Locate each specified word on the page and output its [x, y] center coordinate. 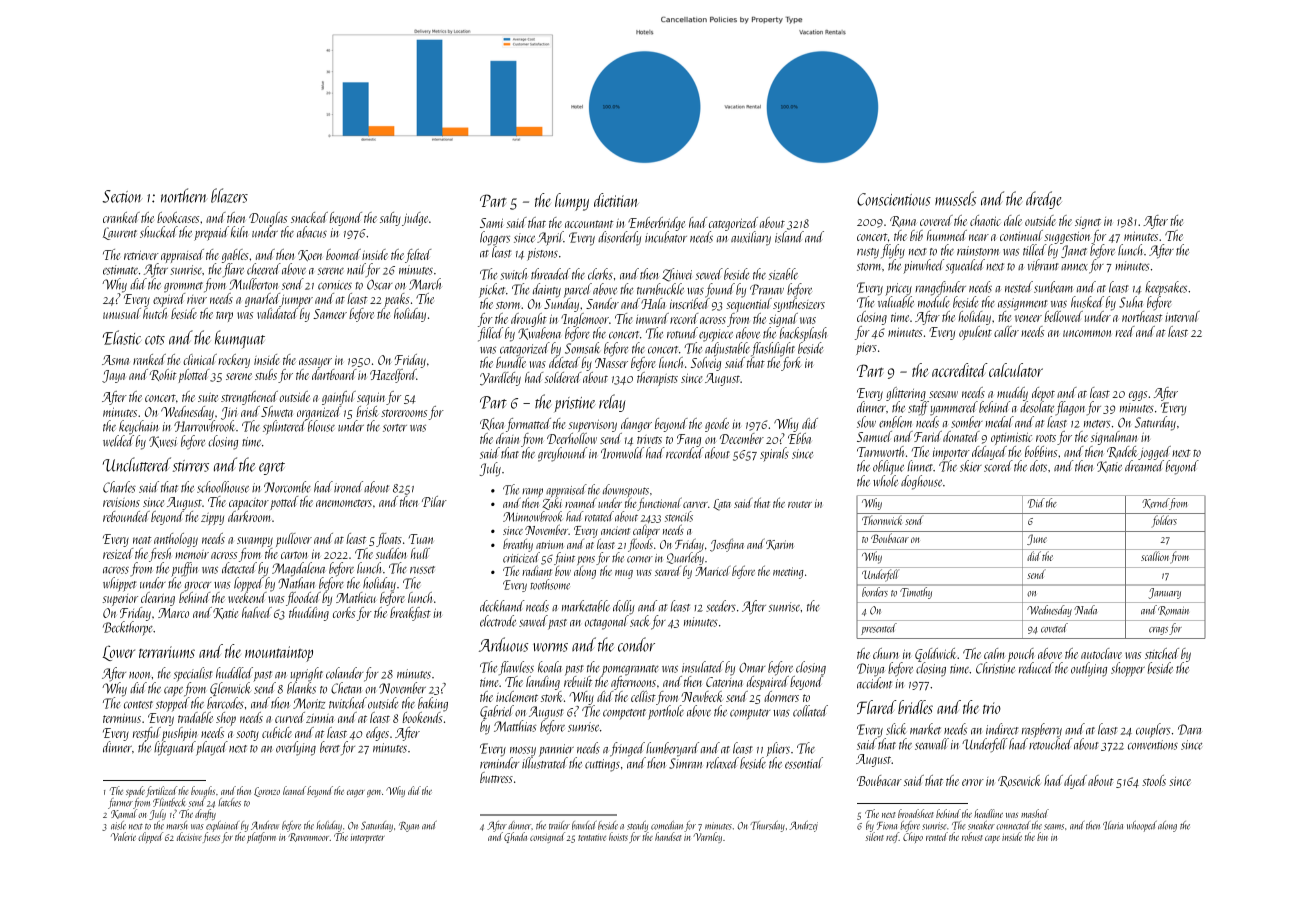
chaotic [985, 220]
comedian [667, 825]
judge [415, 219]
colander [344, 673]
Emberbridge [656, 224]
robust [972, 836]
